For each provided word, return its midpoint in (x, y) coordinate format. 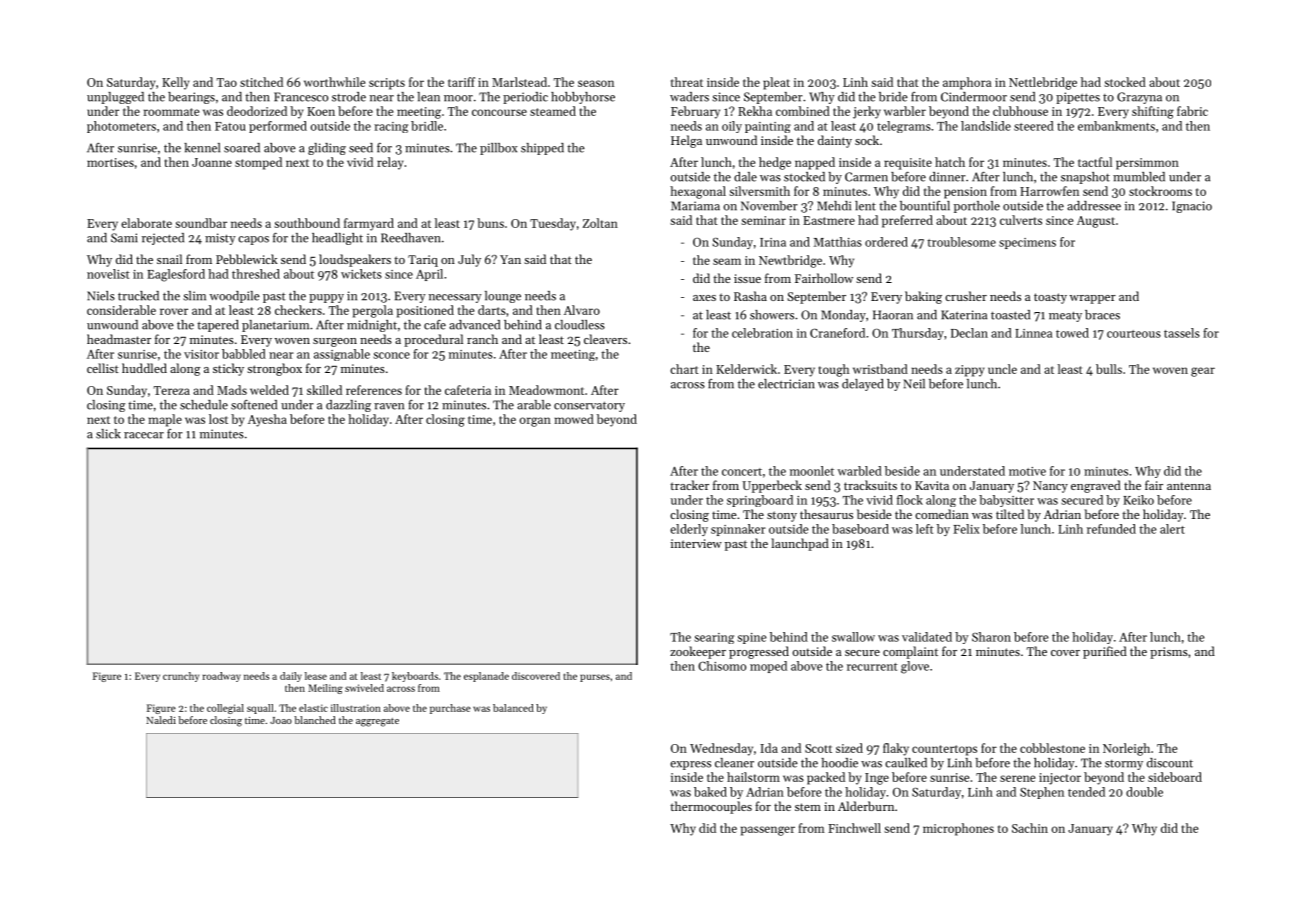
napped (815, 163)
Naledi (161, 720)
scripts (387, 84)
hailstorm (753, 777)
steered (1034, 126)
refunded (1111, 529)
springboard (760, 501)
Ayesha (267, 420)
